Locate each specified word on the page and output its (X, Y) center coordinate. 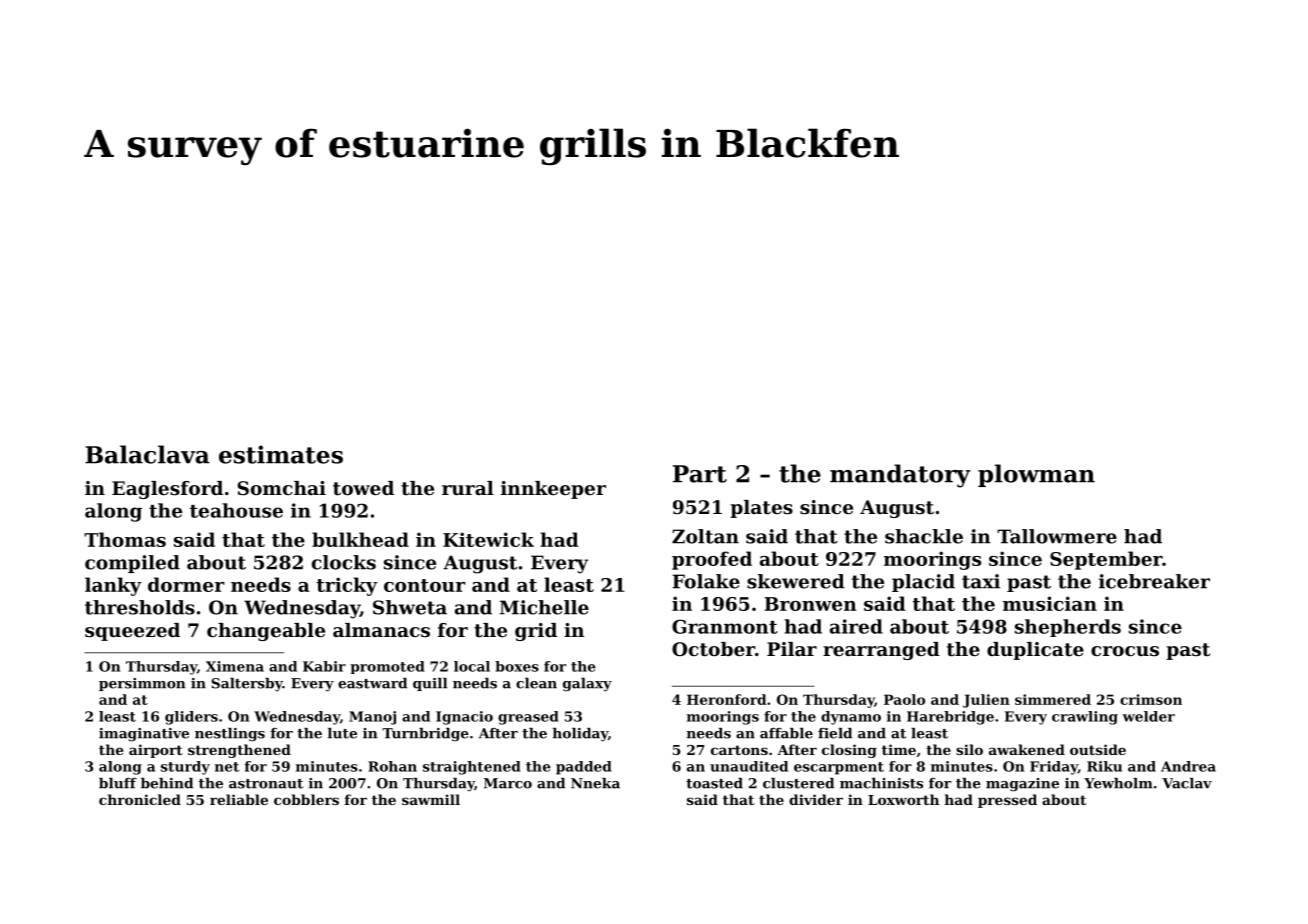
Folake (706, 581)
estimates (281, 454)
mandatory (900, 476)
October (713, 649)
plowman (1036, 475)
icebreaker (1154, 581)
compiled (132, 564)
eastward (372, 683)
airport (156, 751)
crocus (1125, 651)
